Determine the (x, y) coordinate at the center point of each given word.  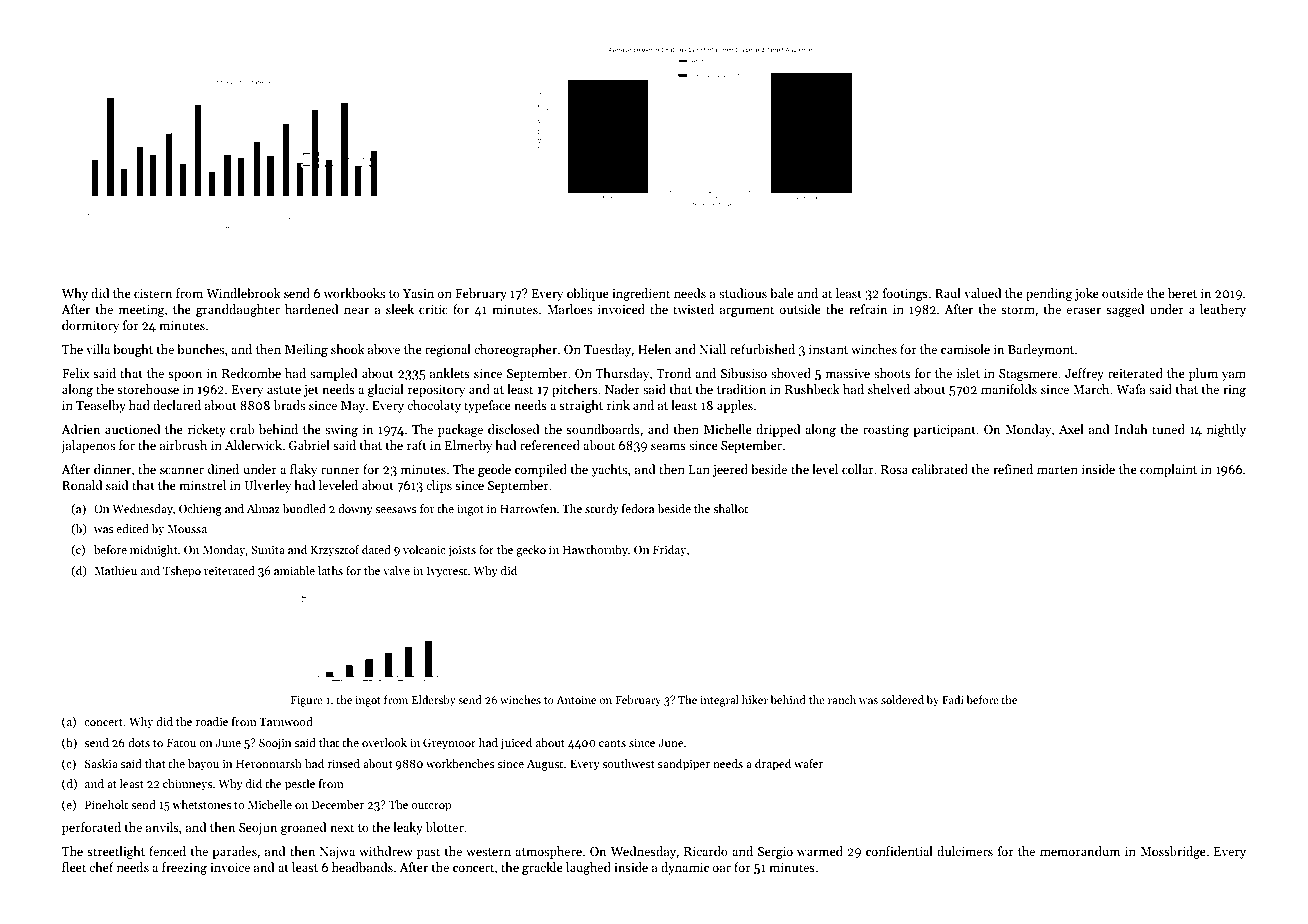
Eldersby (434, 701)
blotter (444, 827)
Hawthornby (595, 551)
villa (98, 349)
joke (1087, 294)
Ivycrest (447, 572)
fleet (74, 867)
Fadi (953, 699)
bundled (304, 508)
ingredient (641, 294)
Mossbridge (1173, 852)
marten (1057, 470)
